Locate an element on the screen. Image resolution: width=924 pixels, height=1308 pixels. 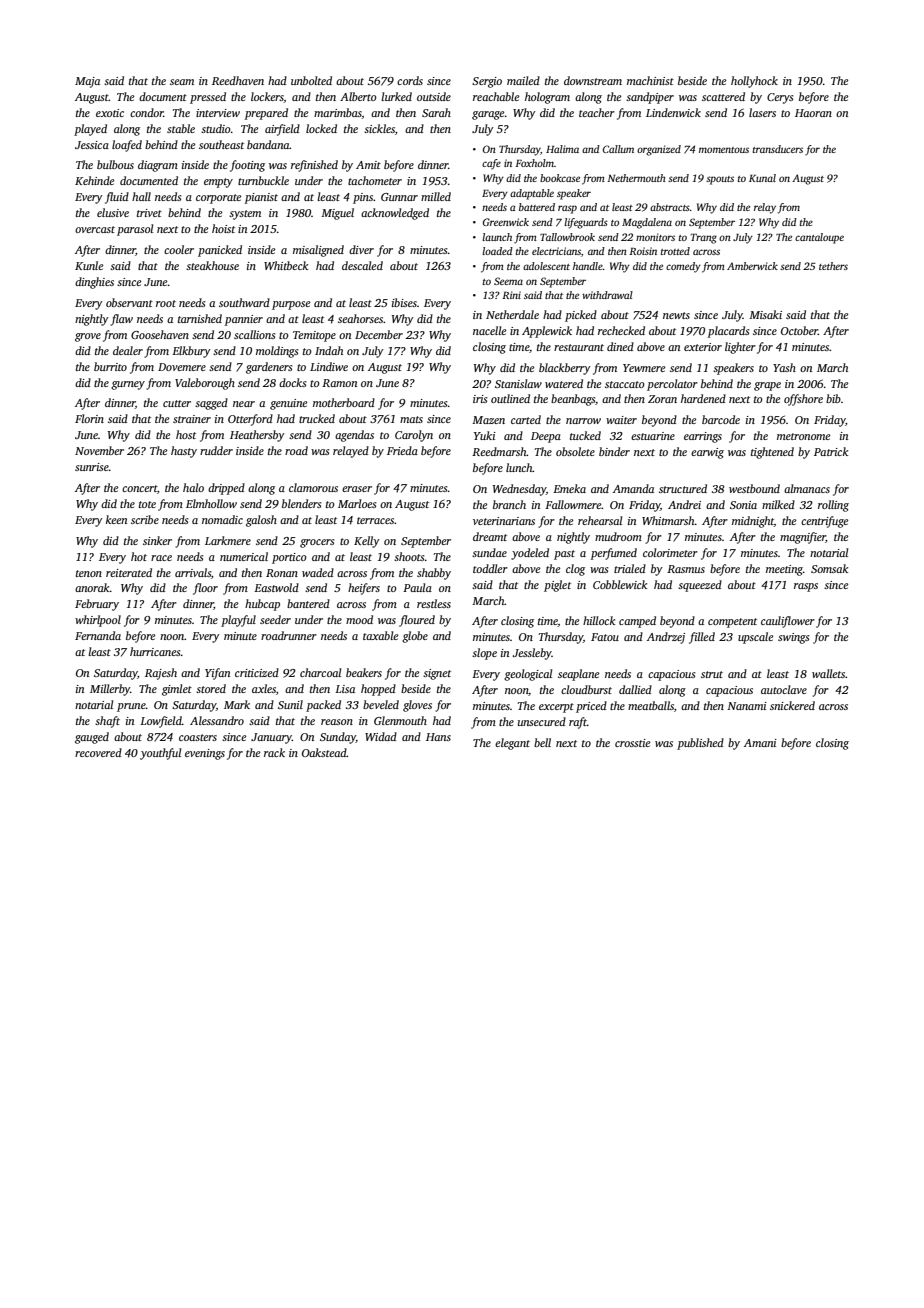
October is located at coordinates (799, 330).
